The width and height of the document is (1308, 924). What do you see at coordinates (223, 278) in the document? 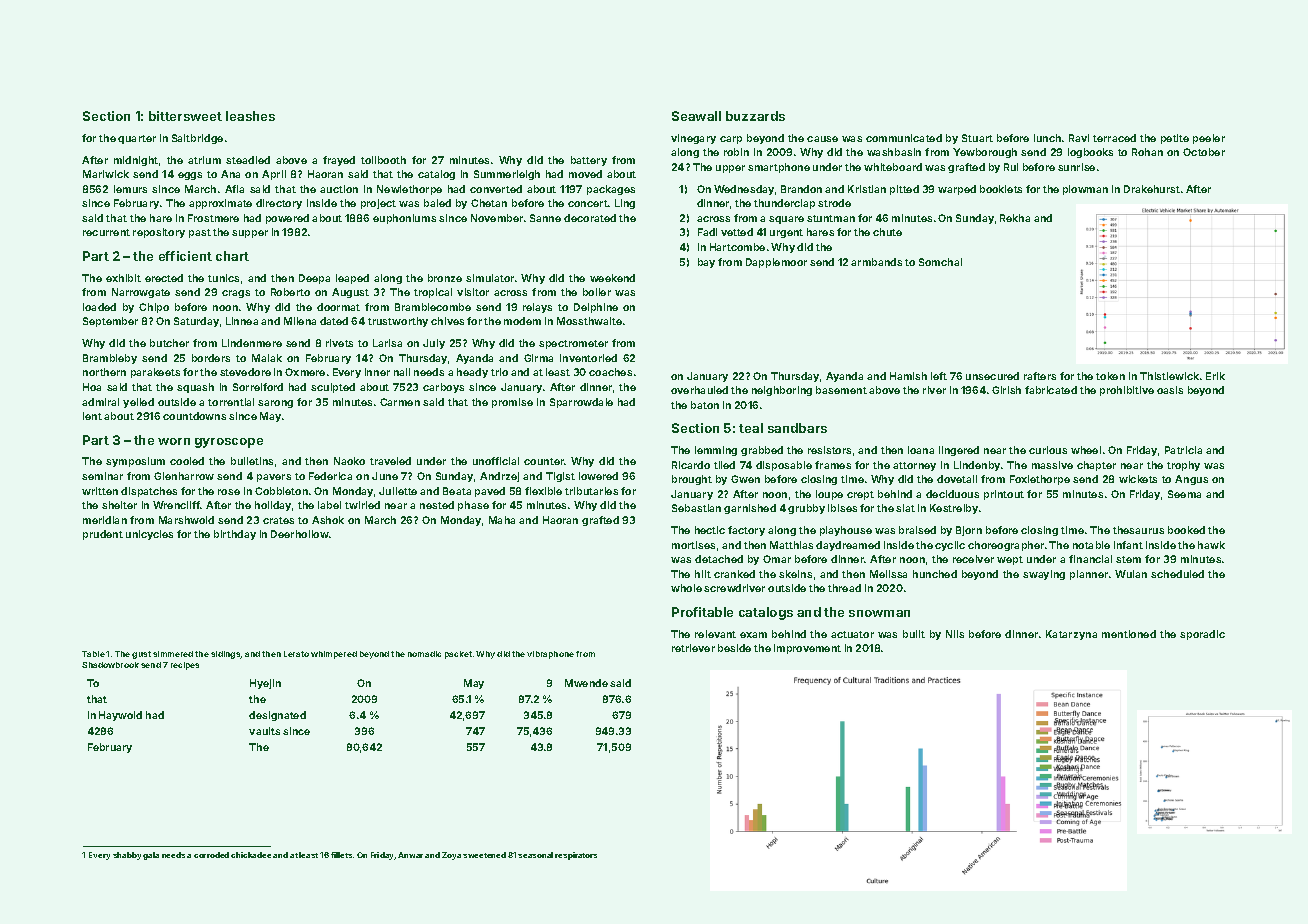
I see `tunics` at bounding box center [223, 278].
